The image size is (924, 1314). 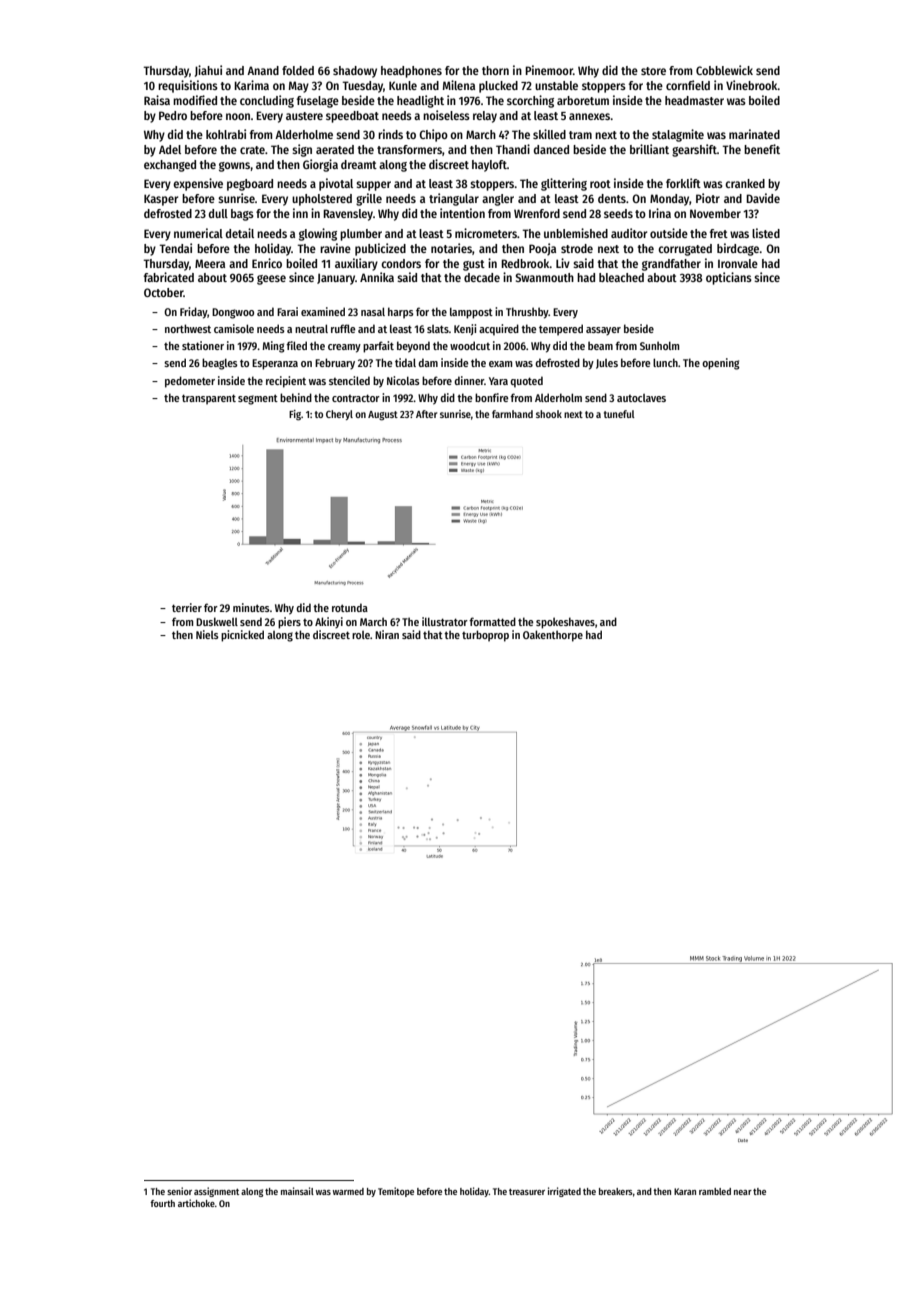 What do you see at coordinates (653, 71) in the screenshot?
I see `store` at bounding box center [653, 71].
